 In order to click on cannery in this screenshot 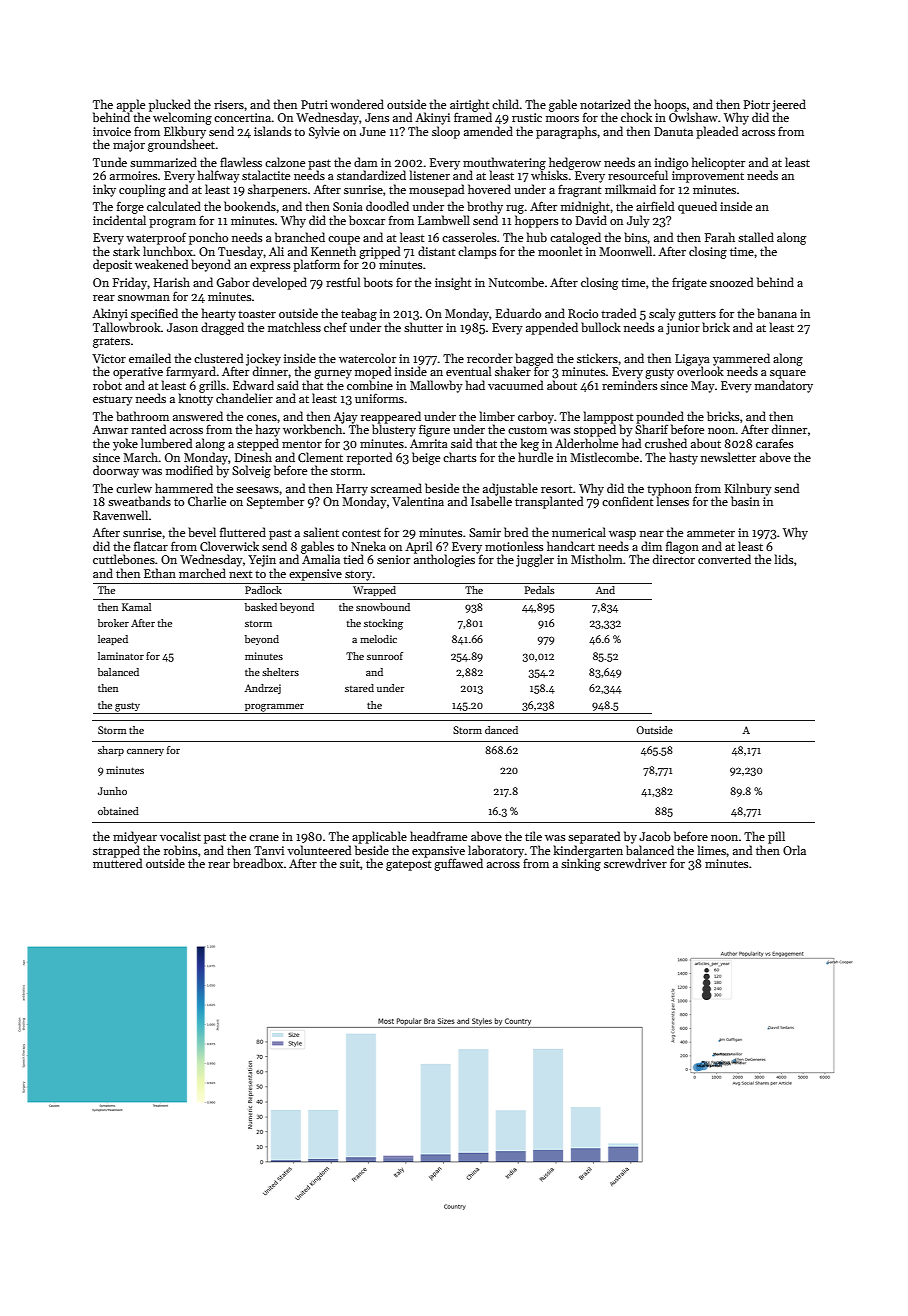, I will do `click(145, 752)`.
